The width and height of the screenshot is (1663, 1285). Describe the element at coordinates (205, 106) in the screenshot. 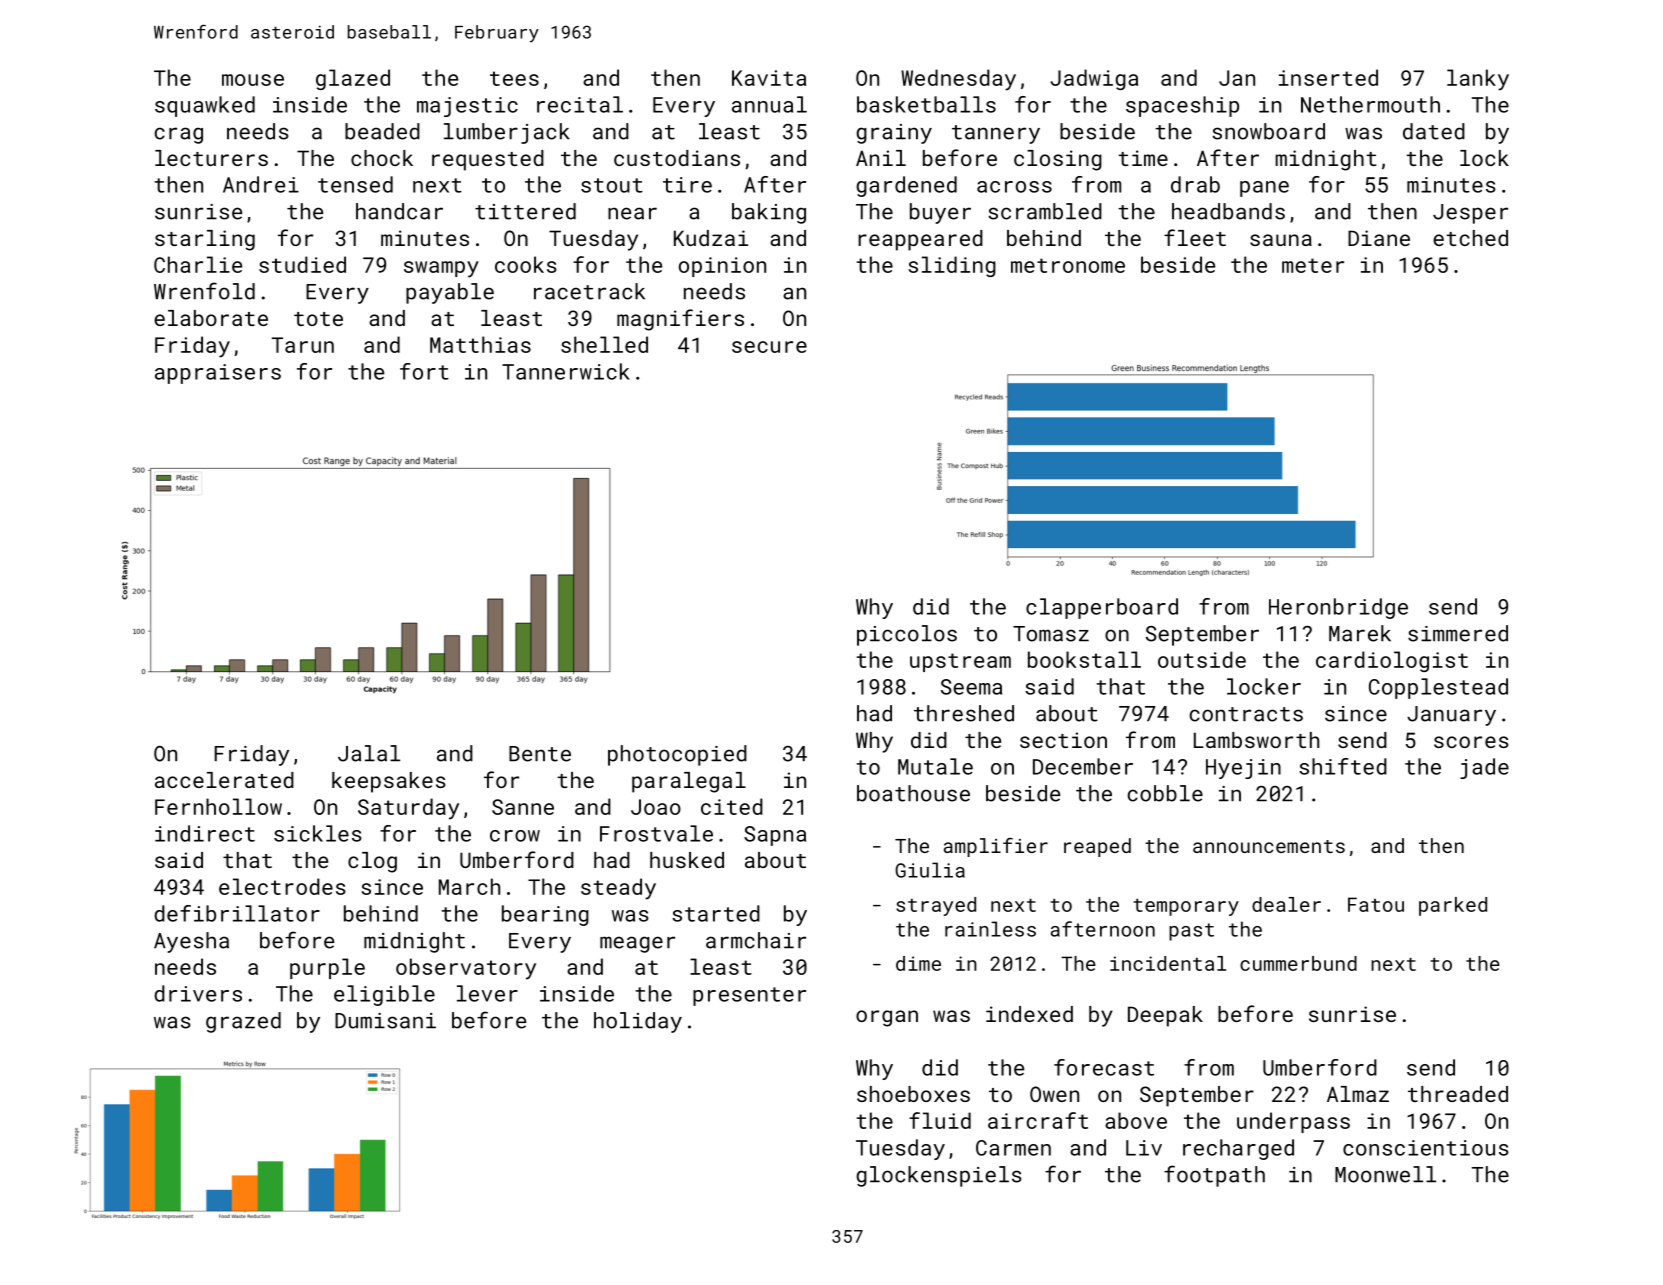

I see `squawked` at that location.
